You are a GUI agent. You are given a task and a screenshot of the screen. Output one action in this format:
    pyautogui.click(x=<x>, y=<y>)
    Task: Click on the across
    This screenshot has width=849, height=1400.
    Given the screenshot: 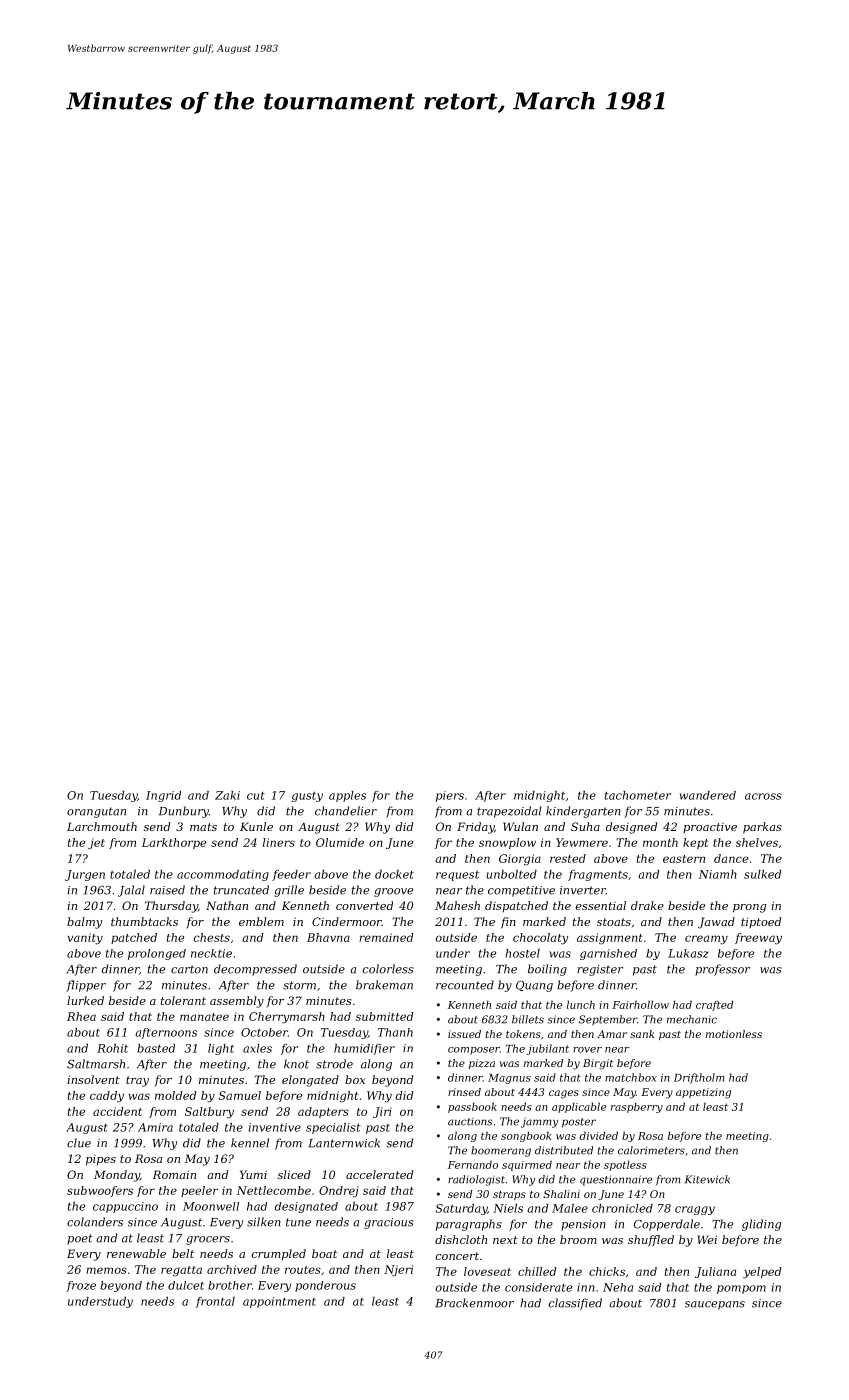 What is the action you would take?
    pyautogui.click(x=763, y=796)
